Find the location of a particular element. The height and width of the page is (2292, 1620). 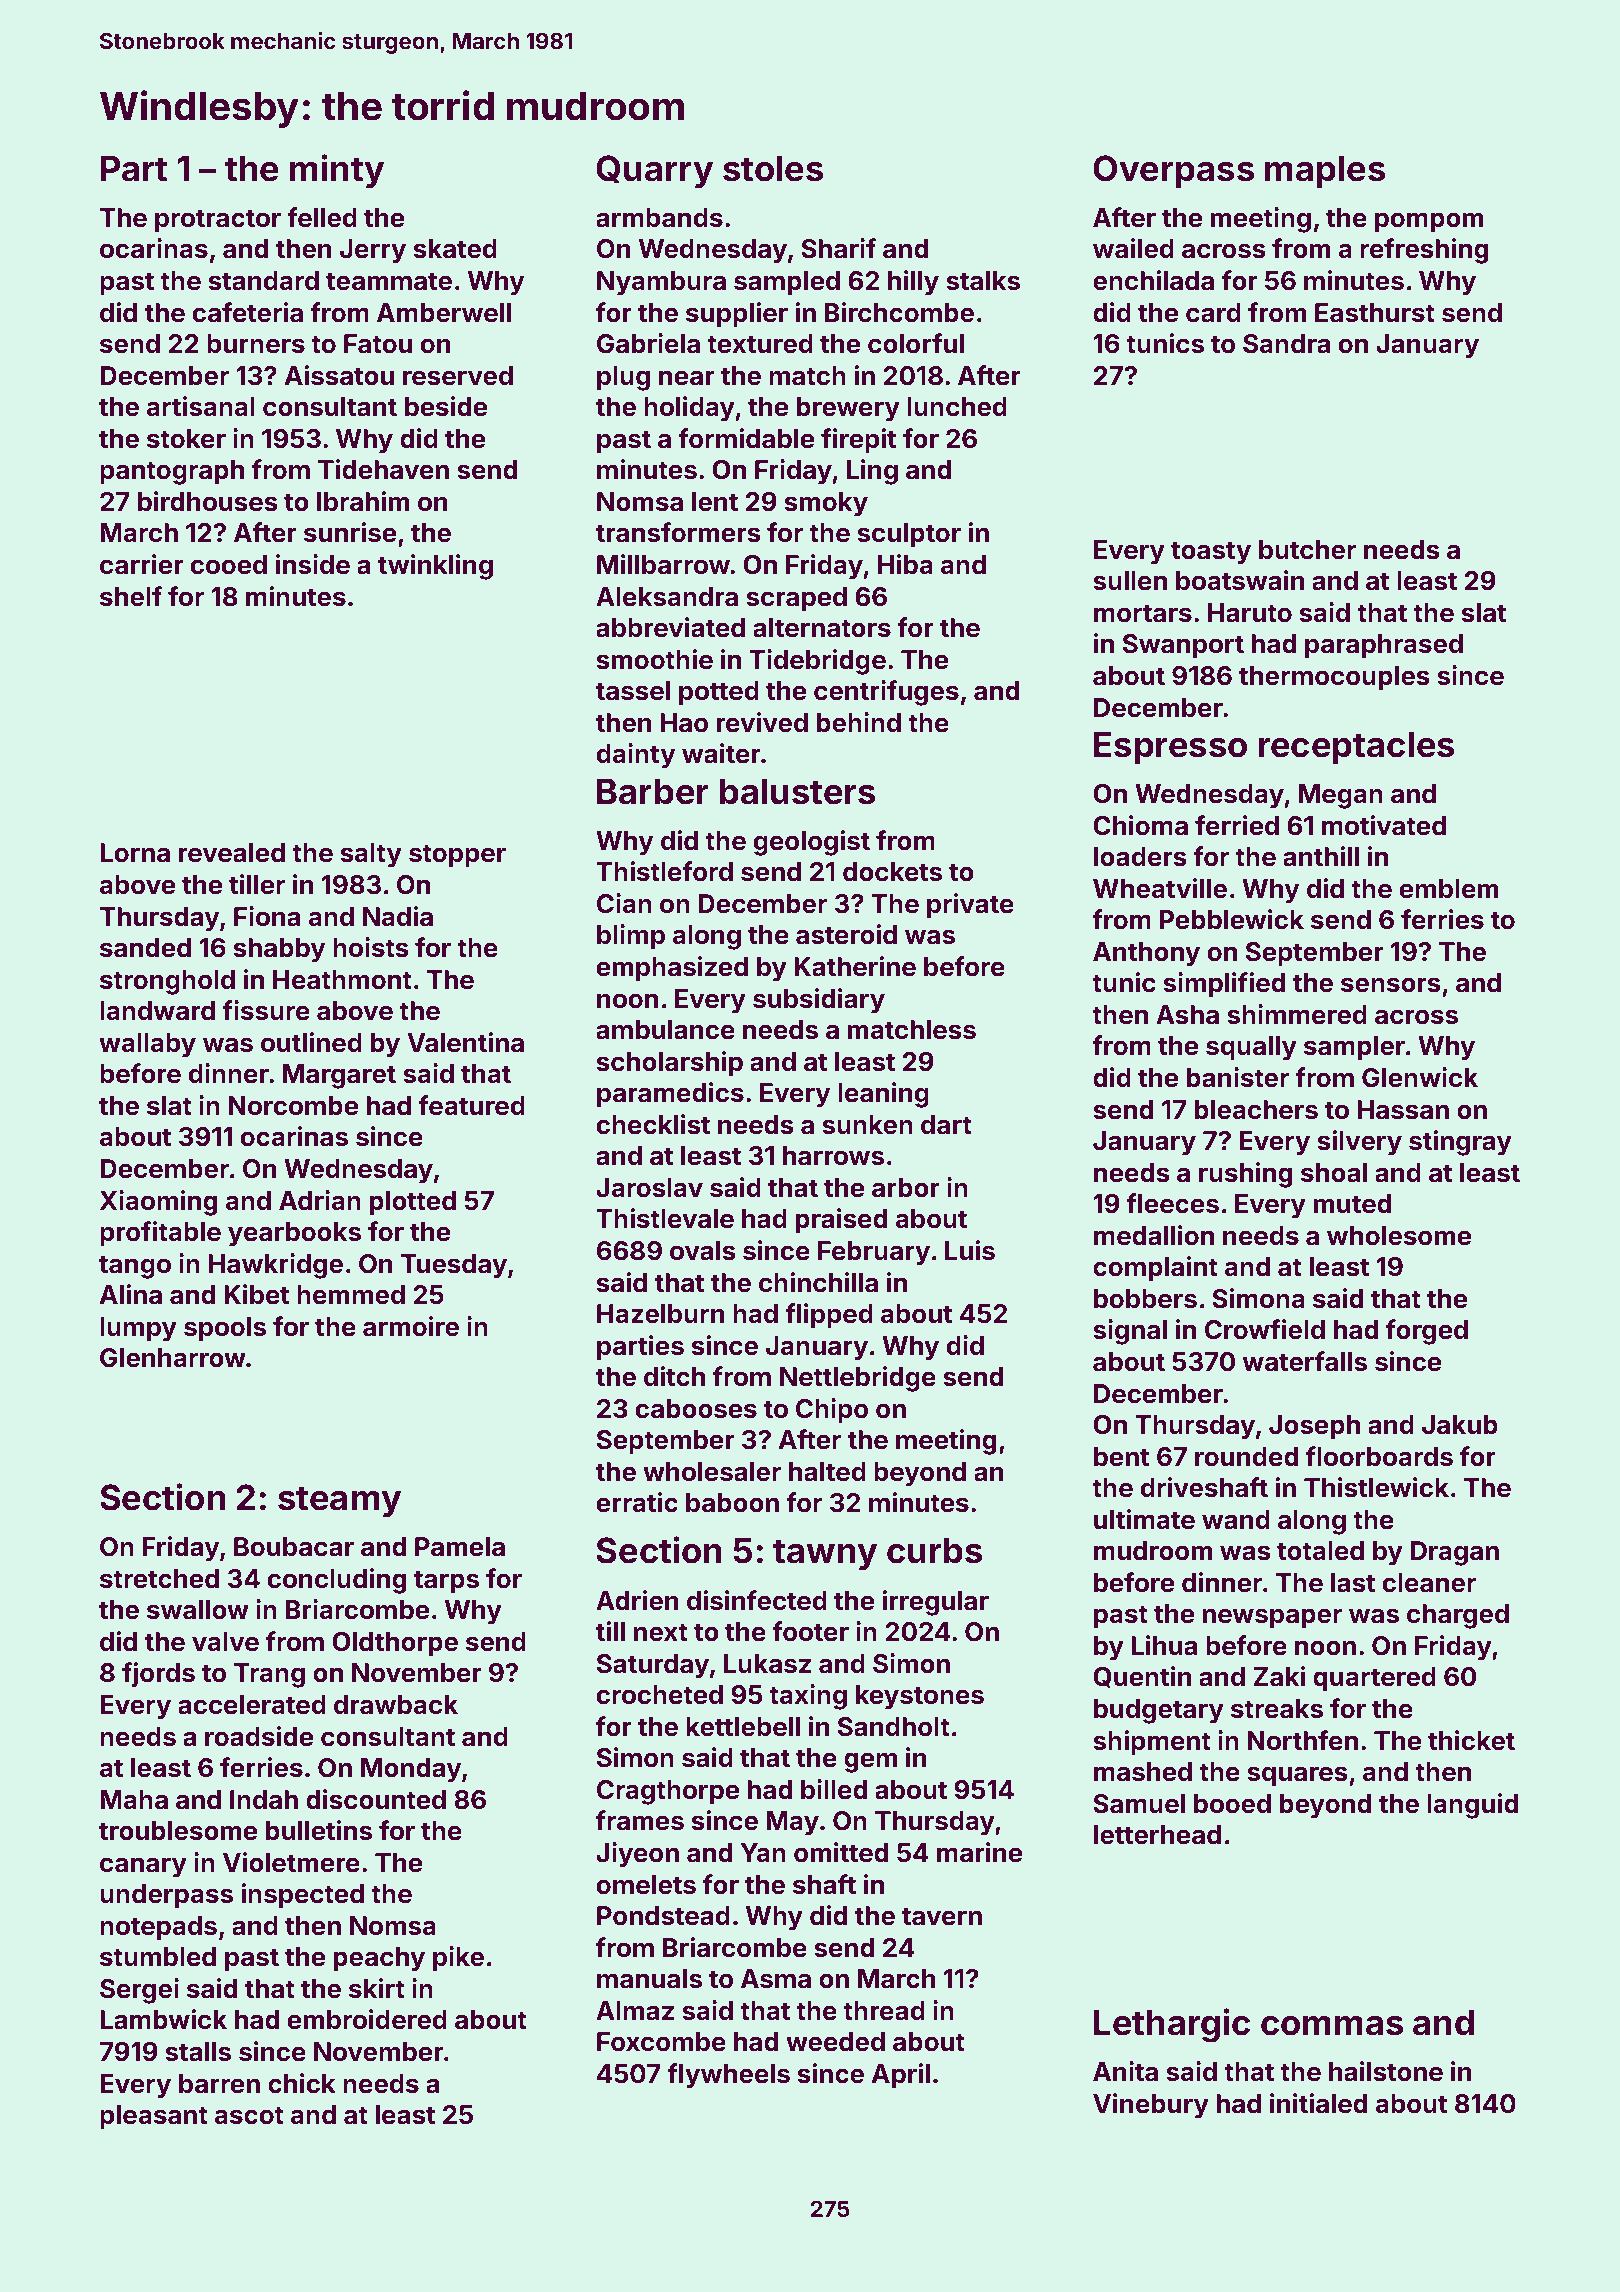

marine is located at coordinates (979, 1852).
